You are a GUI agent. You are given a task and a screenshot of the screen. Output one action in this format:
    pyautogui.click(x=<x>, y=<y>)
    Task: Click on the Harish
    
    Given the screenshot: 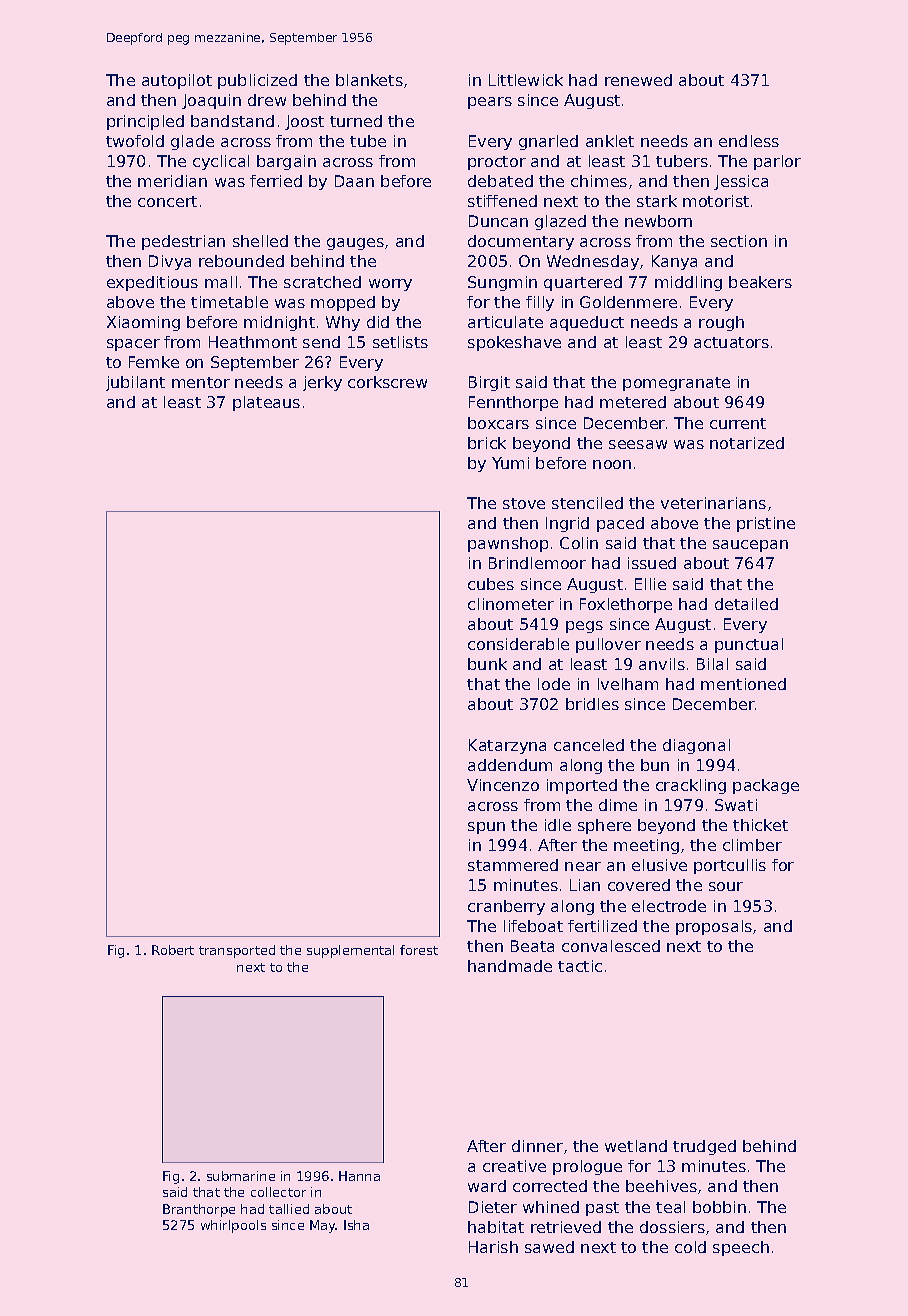 What is the action you would take?
    pyautogui.click(x=493, y=1247)
